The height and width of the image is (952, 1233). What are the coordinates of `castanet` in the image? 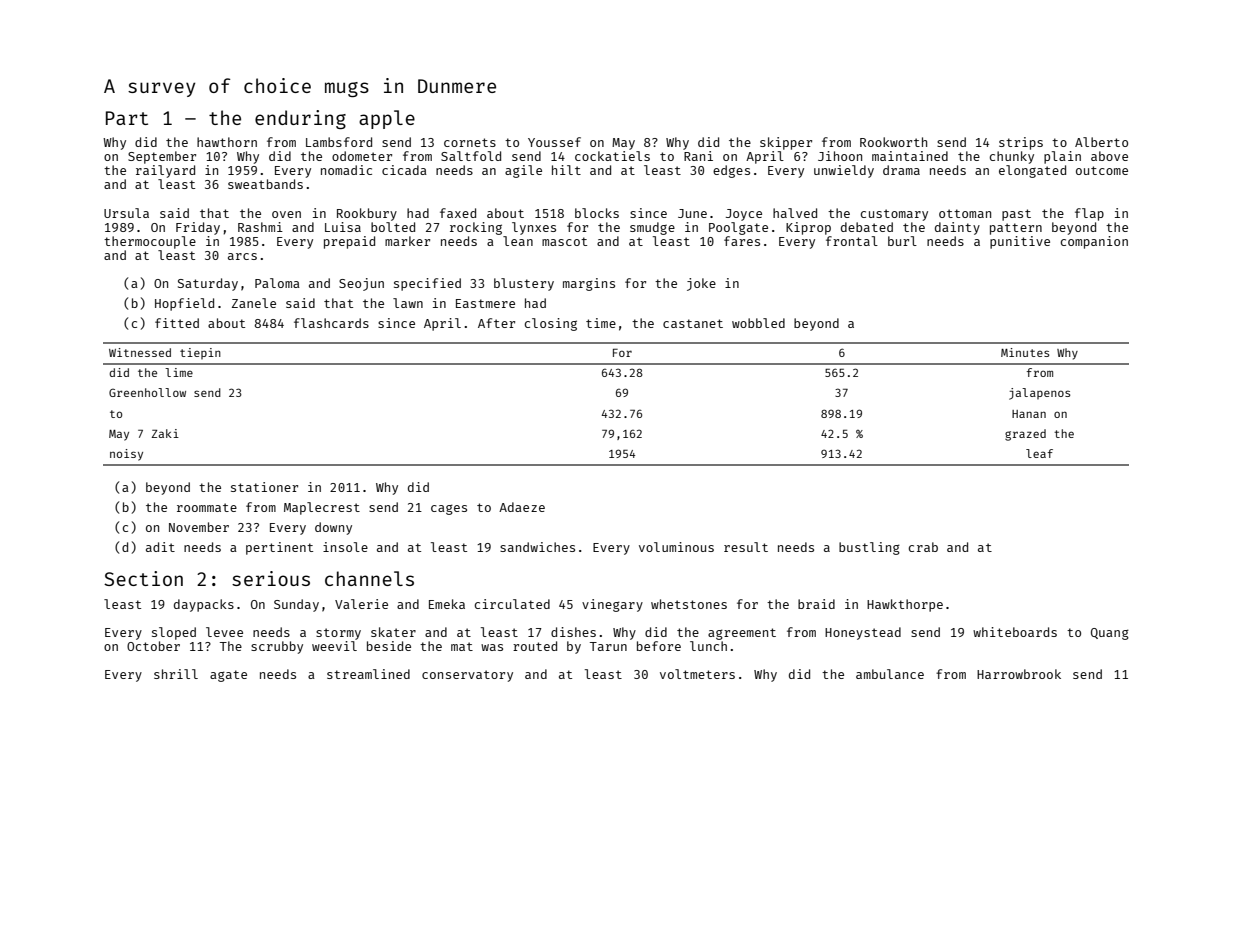 It's located at (693, 323).
